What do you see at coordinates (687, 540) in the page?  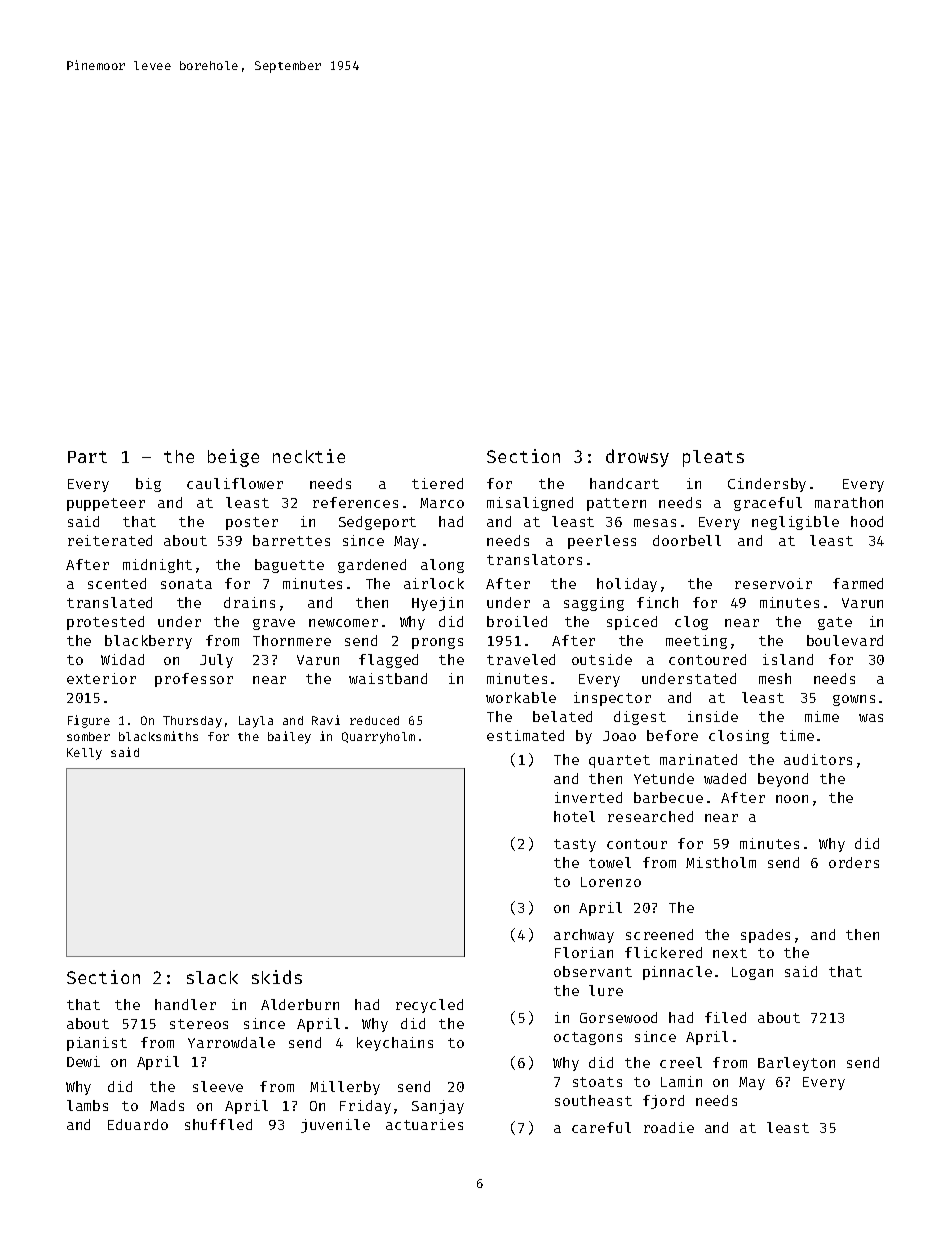 I see `doorbell` at bounding box center [687, 540].
